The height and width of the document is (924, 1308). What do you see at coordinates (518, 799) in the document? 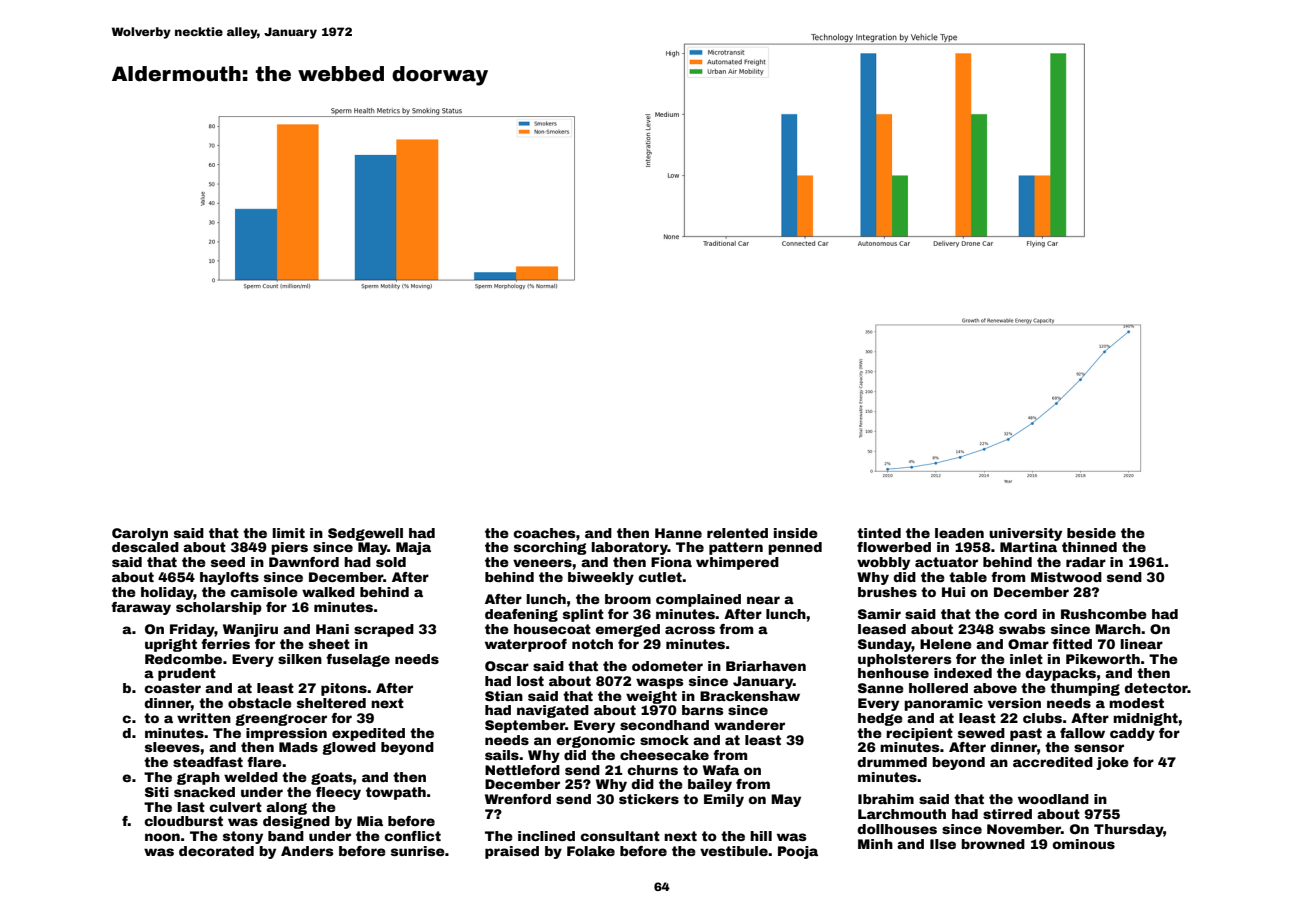
I see `Wrenford` at bounding box center [518, 799].
